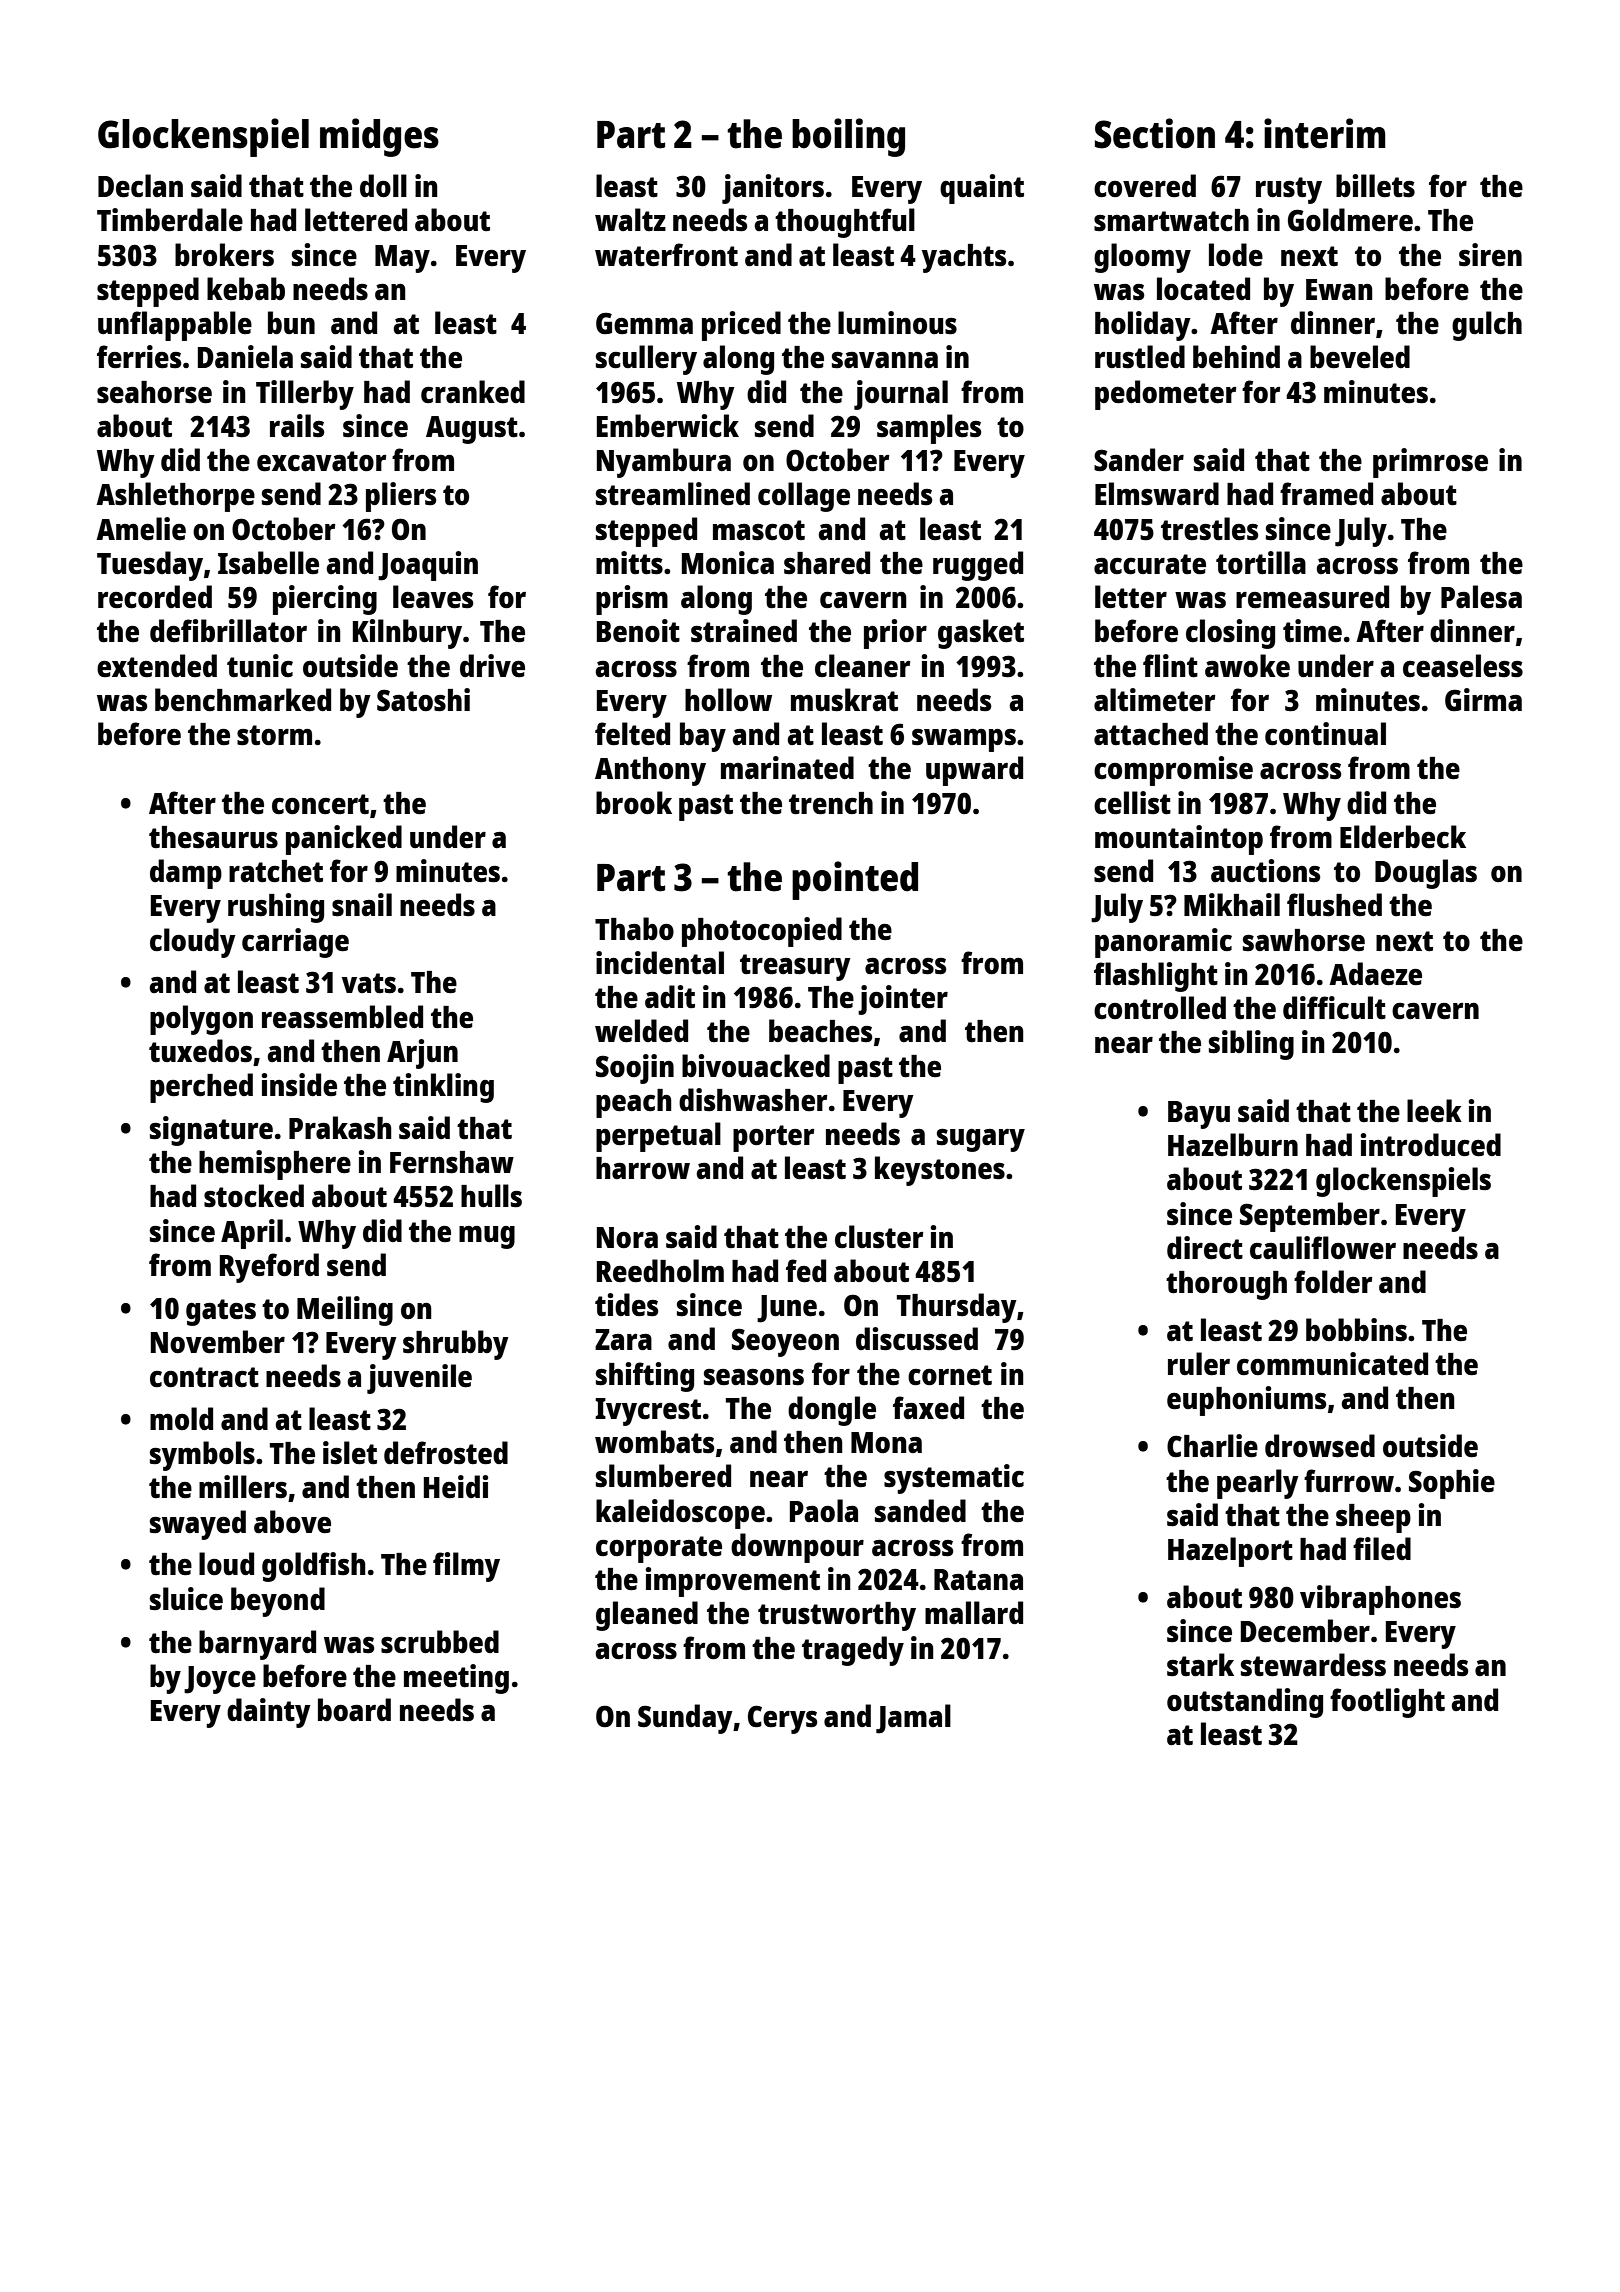 The width and height of the screenshot is (1620, 2292). What do you see at coordinates (630, 219) in the screenshot?
I see `waltz` at bounding box center [630, 219].
